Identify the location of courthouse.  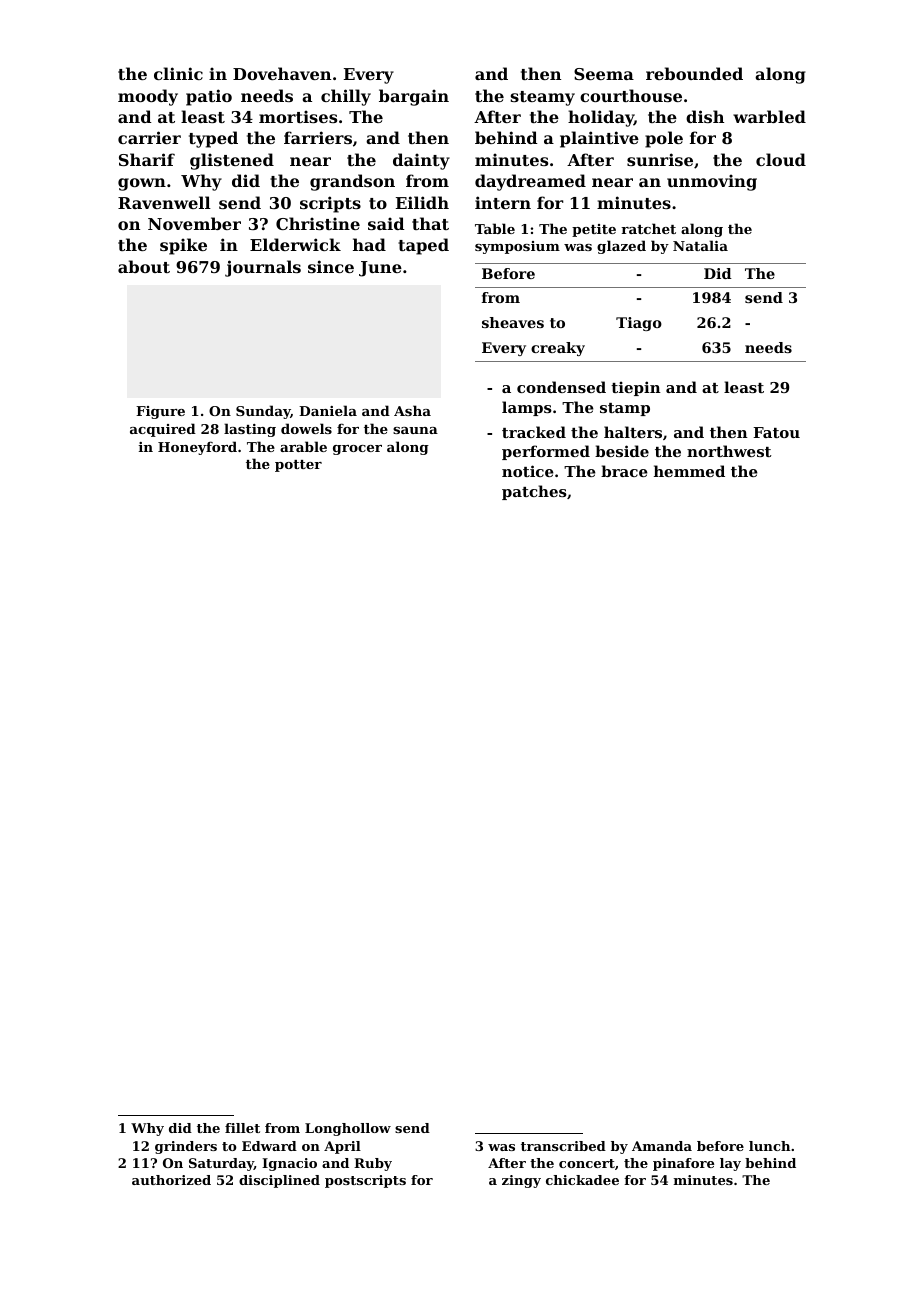
(631, 95).
